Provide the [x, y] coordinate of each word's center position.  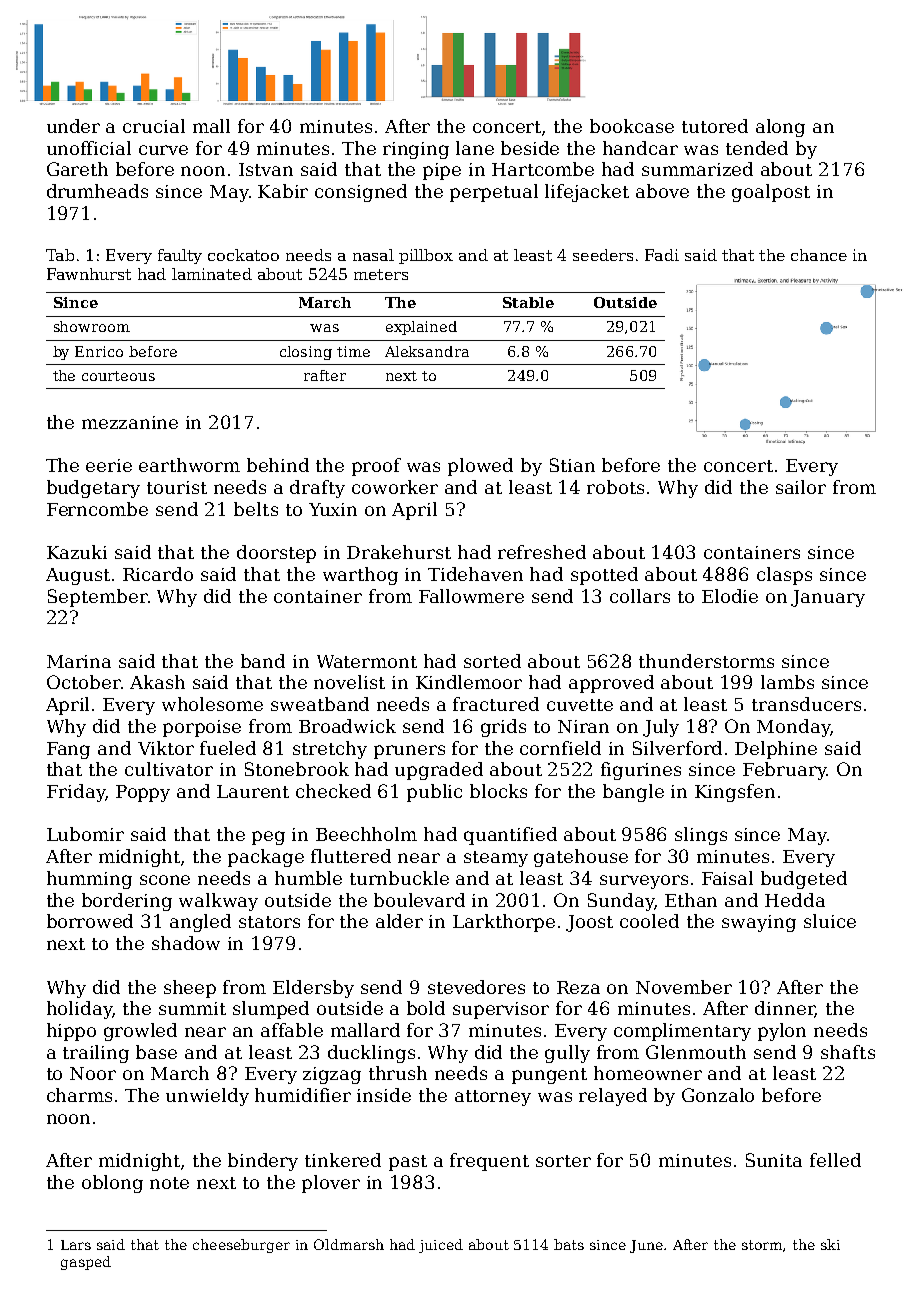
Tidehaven [475, 574]
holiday [79, 1010]
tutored [715, 126]
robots [615, 487]
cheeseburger [241, 1246]
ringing [416, 150]
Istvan [266, 169]
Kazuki [77, 552]
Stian [572, 465]
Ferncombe [97, 509]
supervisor [501, 1010]
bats [569, 1244]
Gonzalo [718, 1095]
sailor [801, 487]
